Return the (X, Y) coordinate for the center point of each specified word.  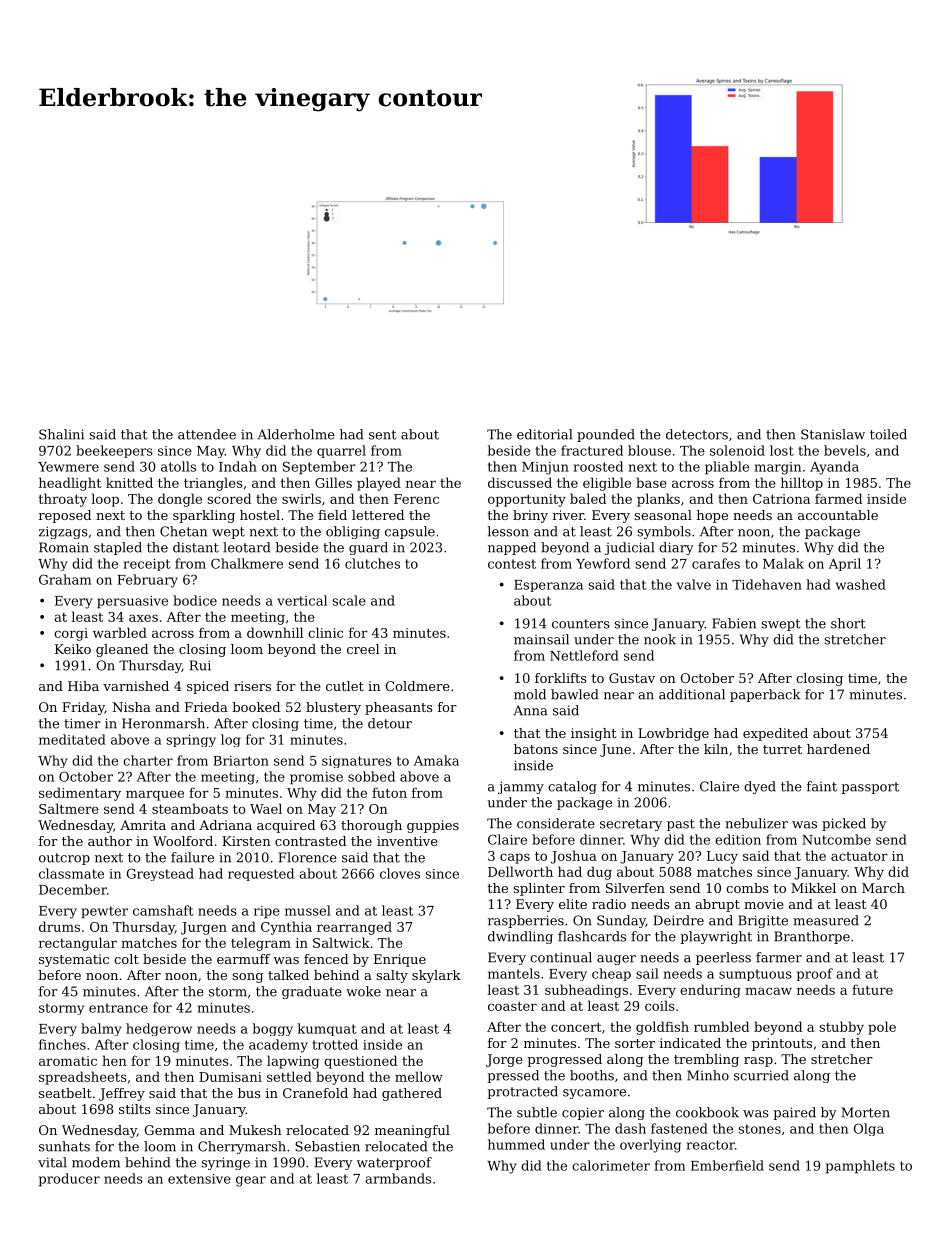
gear (251, 1181)
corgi (71, 634)
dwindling (520, 937)
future (872, 989)
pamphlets (860, 1167)
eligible (607, 484)
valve (694, 584)
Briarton (241, 761)
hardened (838, 749)
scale (349, 600)
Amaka (436, 760)
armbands (398, 1178)
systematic (74, 960)
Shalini (61, 434)
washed (861, 584)
